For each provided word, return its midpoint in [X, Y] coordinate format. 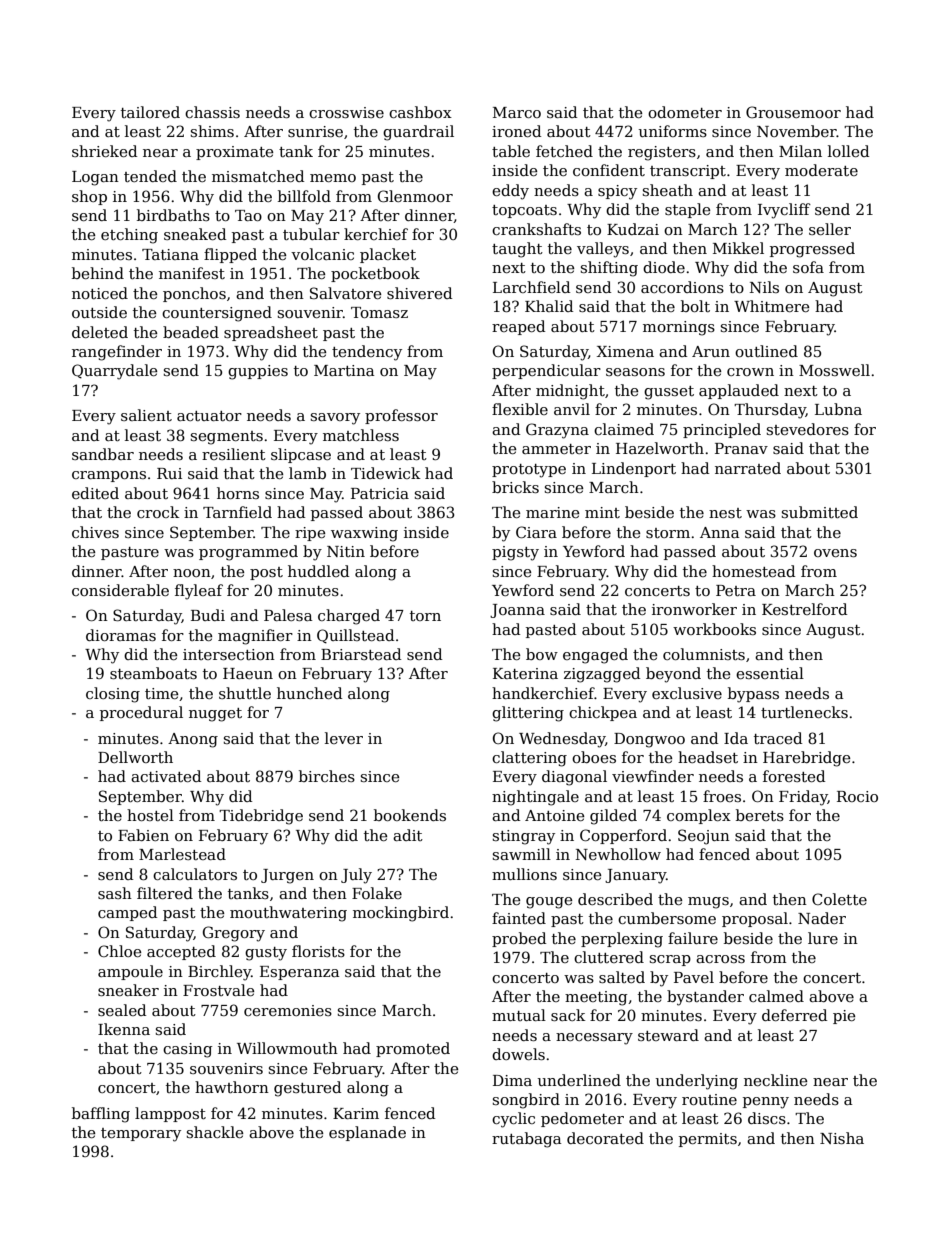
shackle [215, 1132]
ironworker [694, 609]
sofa [808, 267]
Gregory [234, 934]
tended [150, 176]
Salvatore [346, 293]
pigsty [515, 553]
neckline [776, 1080]
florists [318, 951]
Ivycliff [784, 211]
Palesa [288, 615]
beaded [191, 332]
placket [388, 255]
